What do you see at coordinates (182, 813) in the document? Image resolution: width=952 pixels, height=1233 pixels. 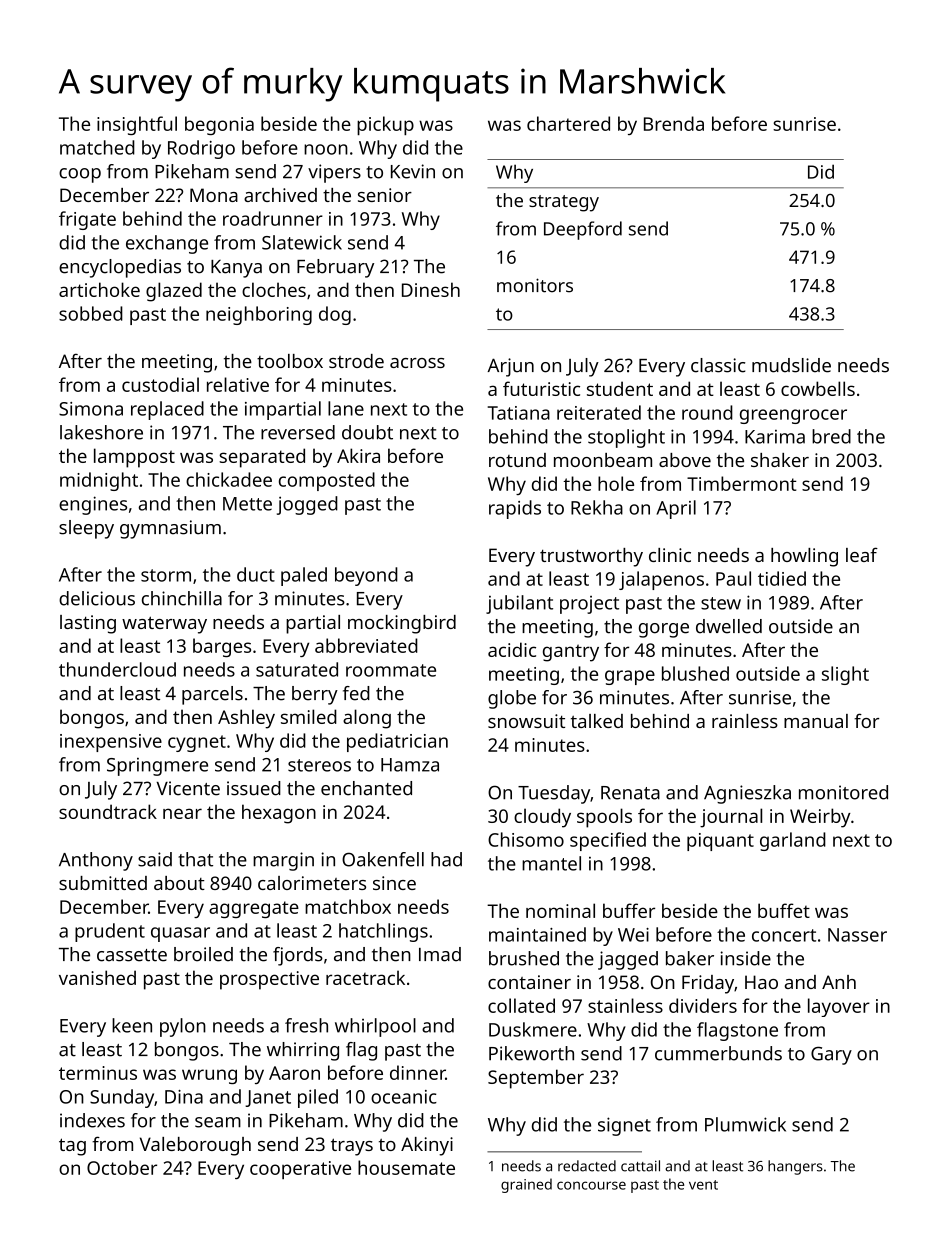 I see `near` at bounding box center [182, 813].
